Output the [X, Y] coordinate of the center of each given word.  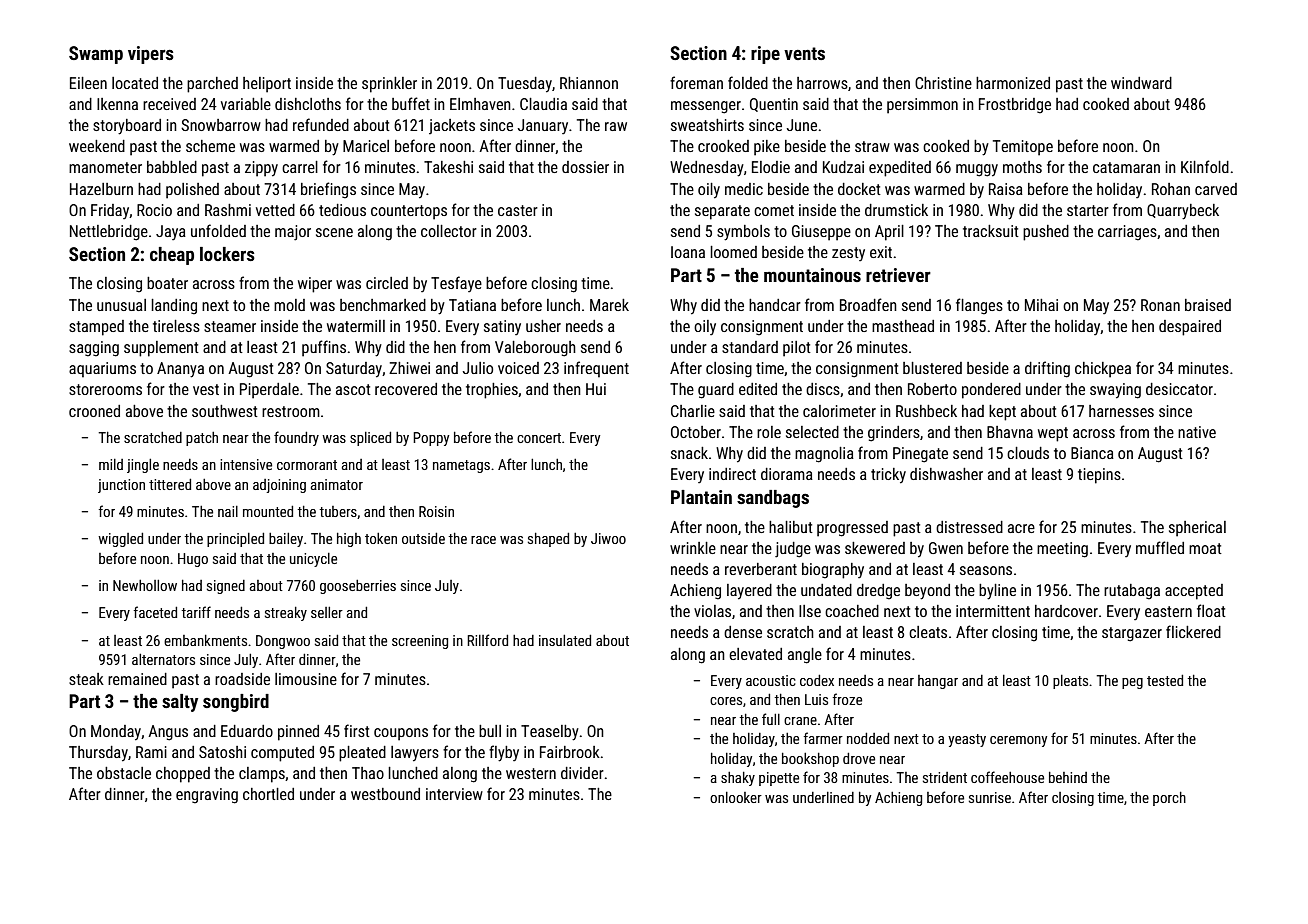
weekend [97, 146]
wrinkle [693, 548]
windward [1141, 83]
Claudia [543, 104]
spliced [370, 439]
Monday [116, 733]
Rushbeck [926, 411]
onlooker [736, 797]
